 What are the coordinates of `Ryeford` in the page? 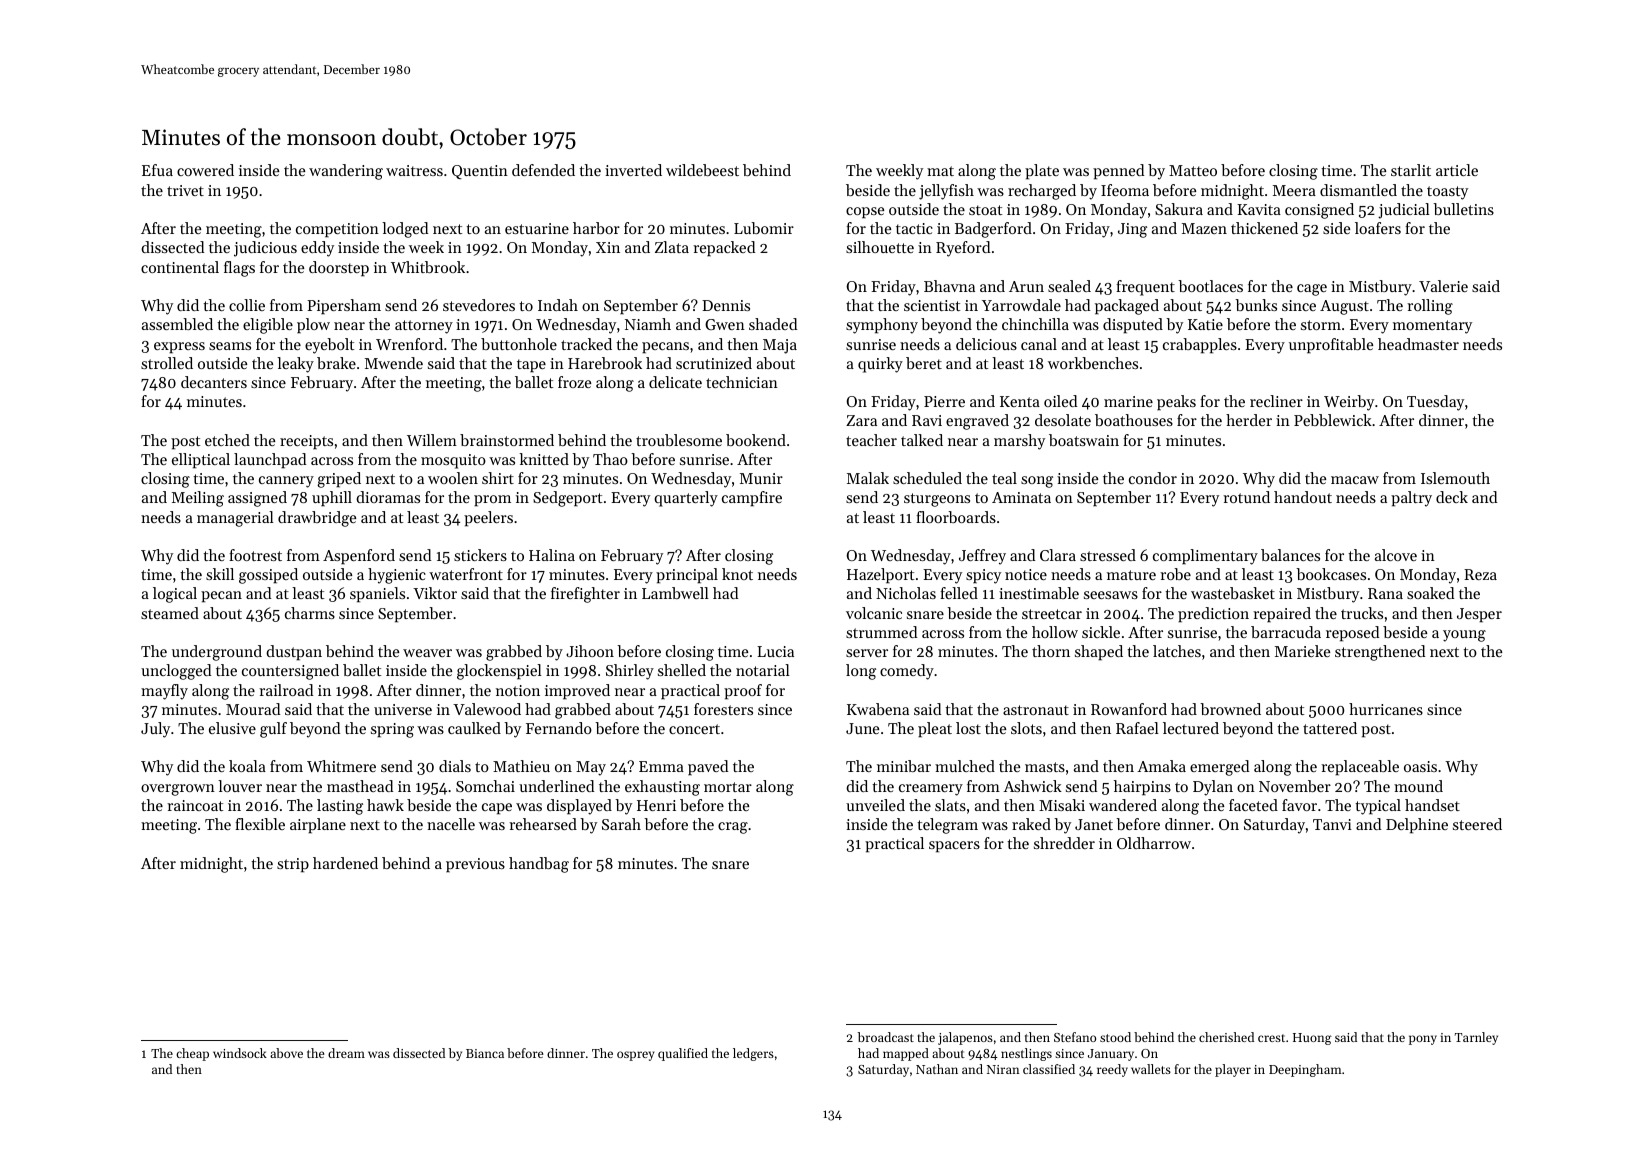 It's located at (963, 249).
